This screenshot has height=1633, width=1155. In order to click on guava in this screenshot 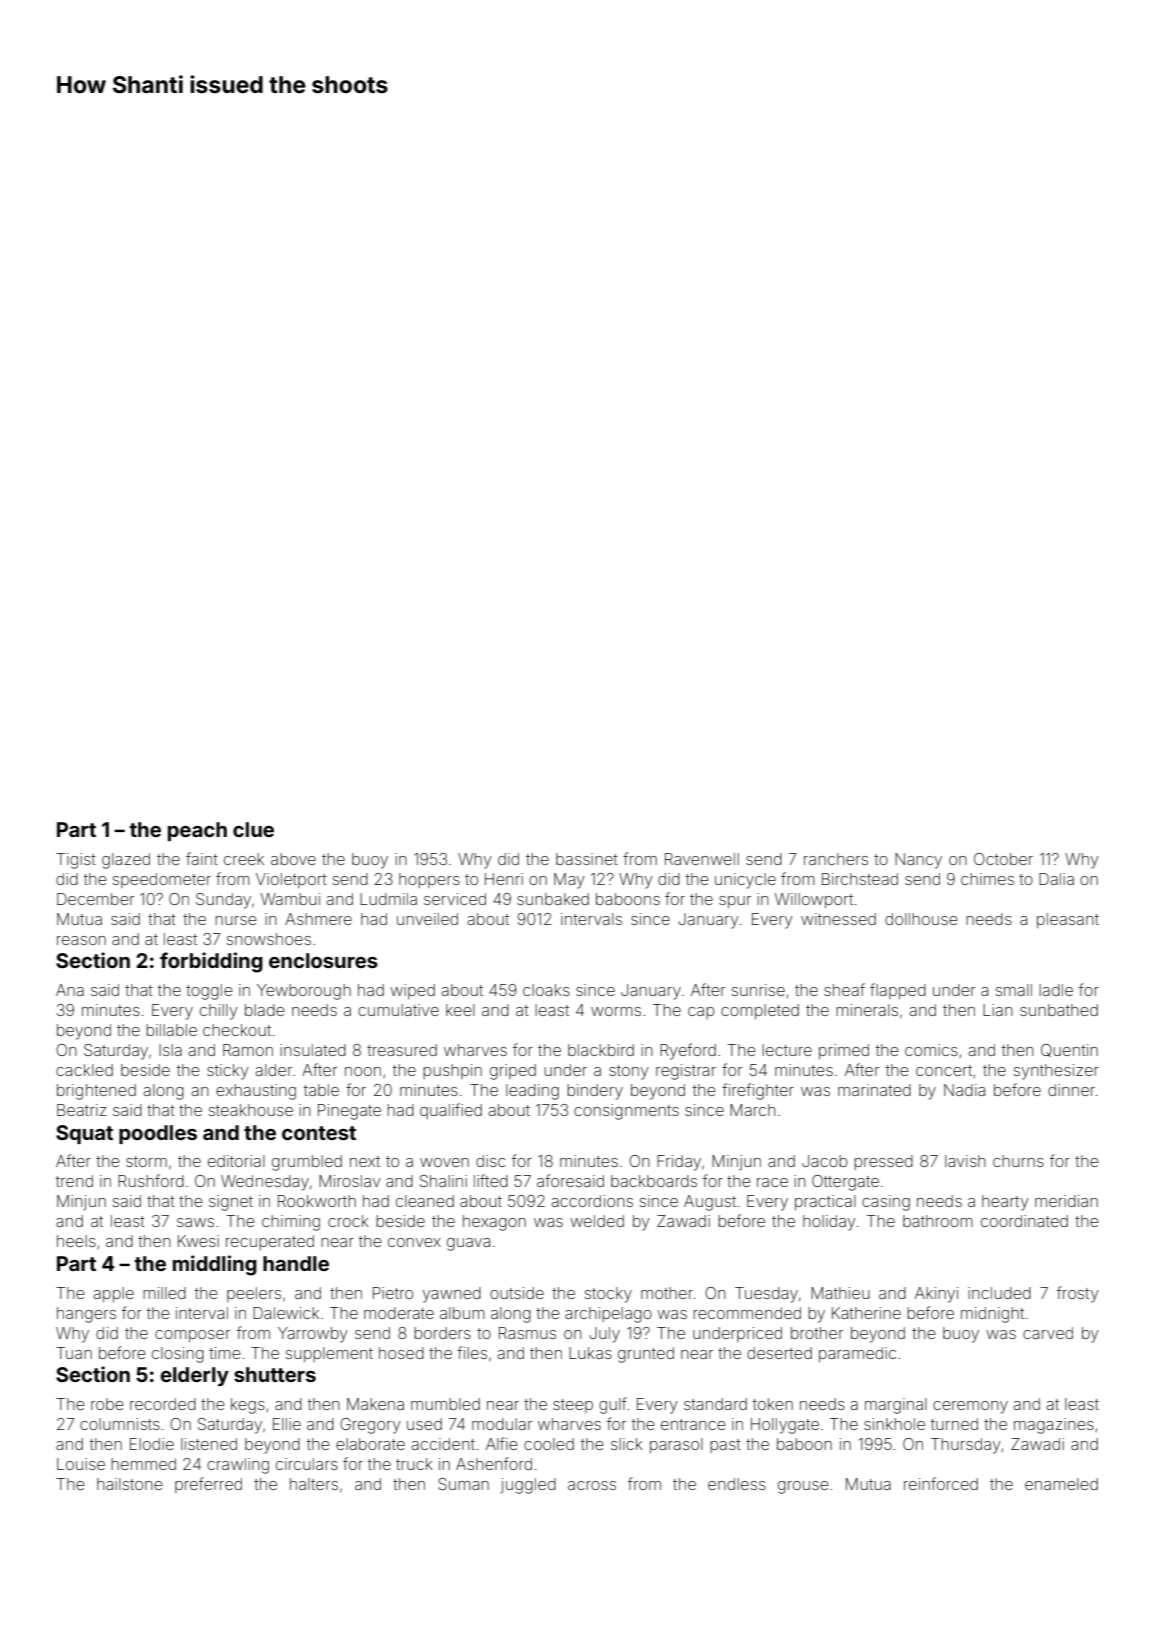, I will do `click(468, 1244)`.
